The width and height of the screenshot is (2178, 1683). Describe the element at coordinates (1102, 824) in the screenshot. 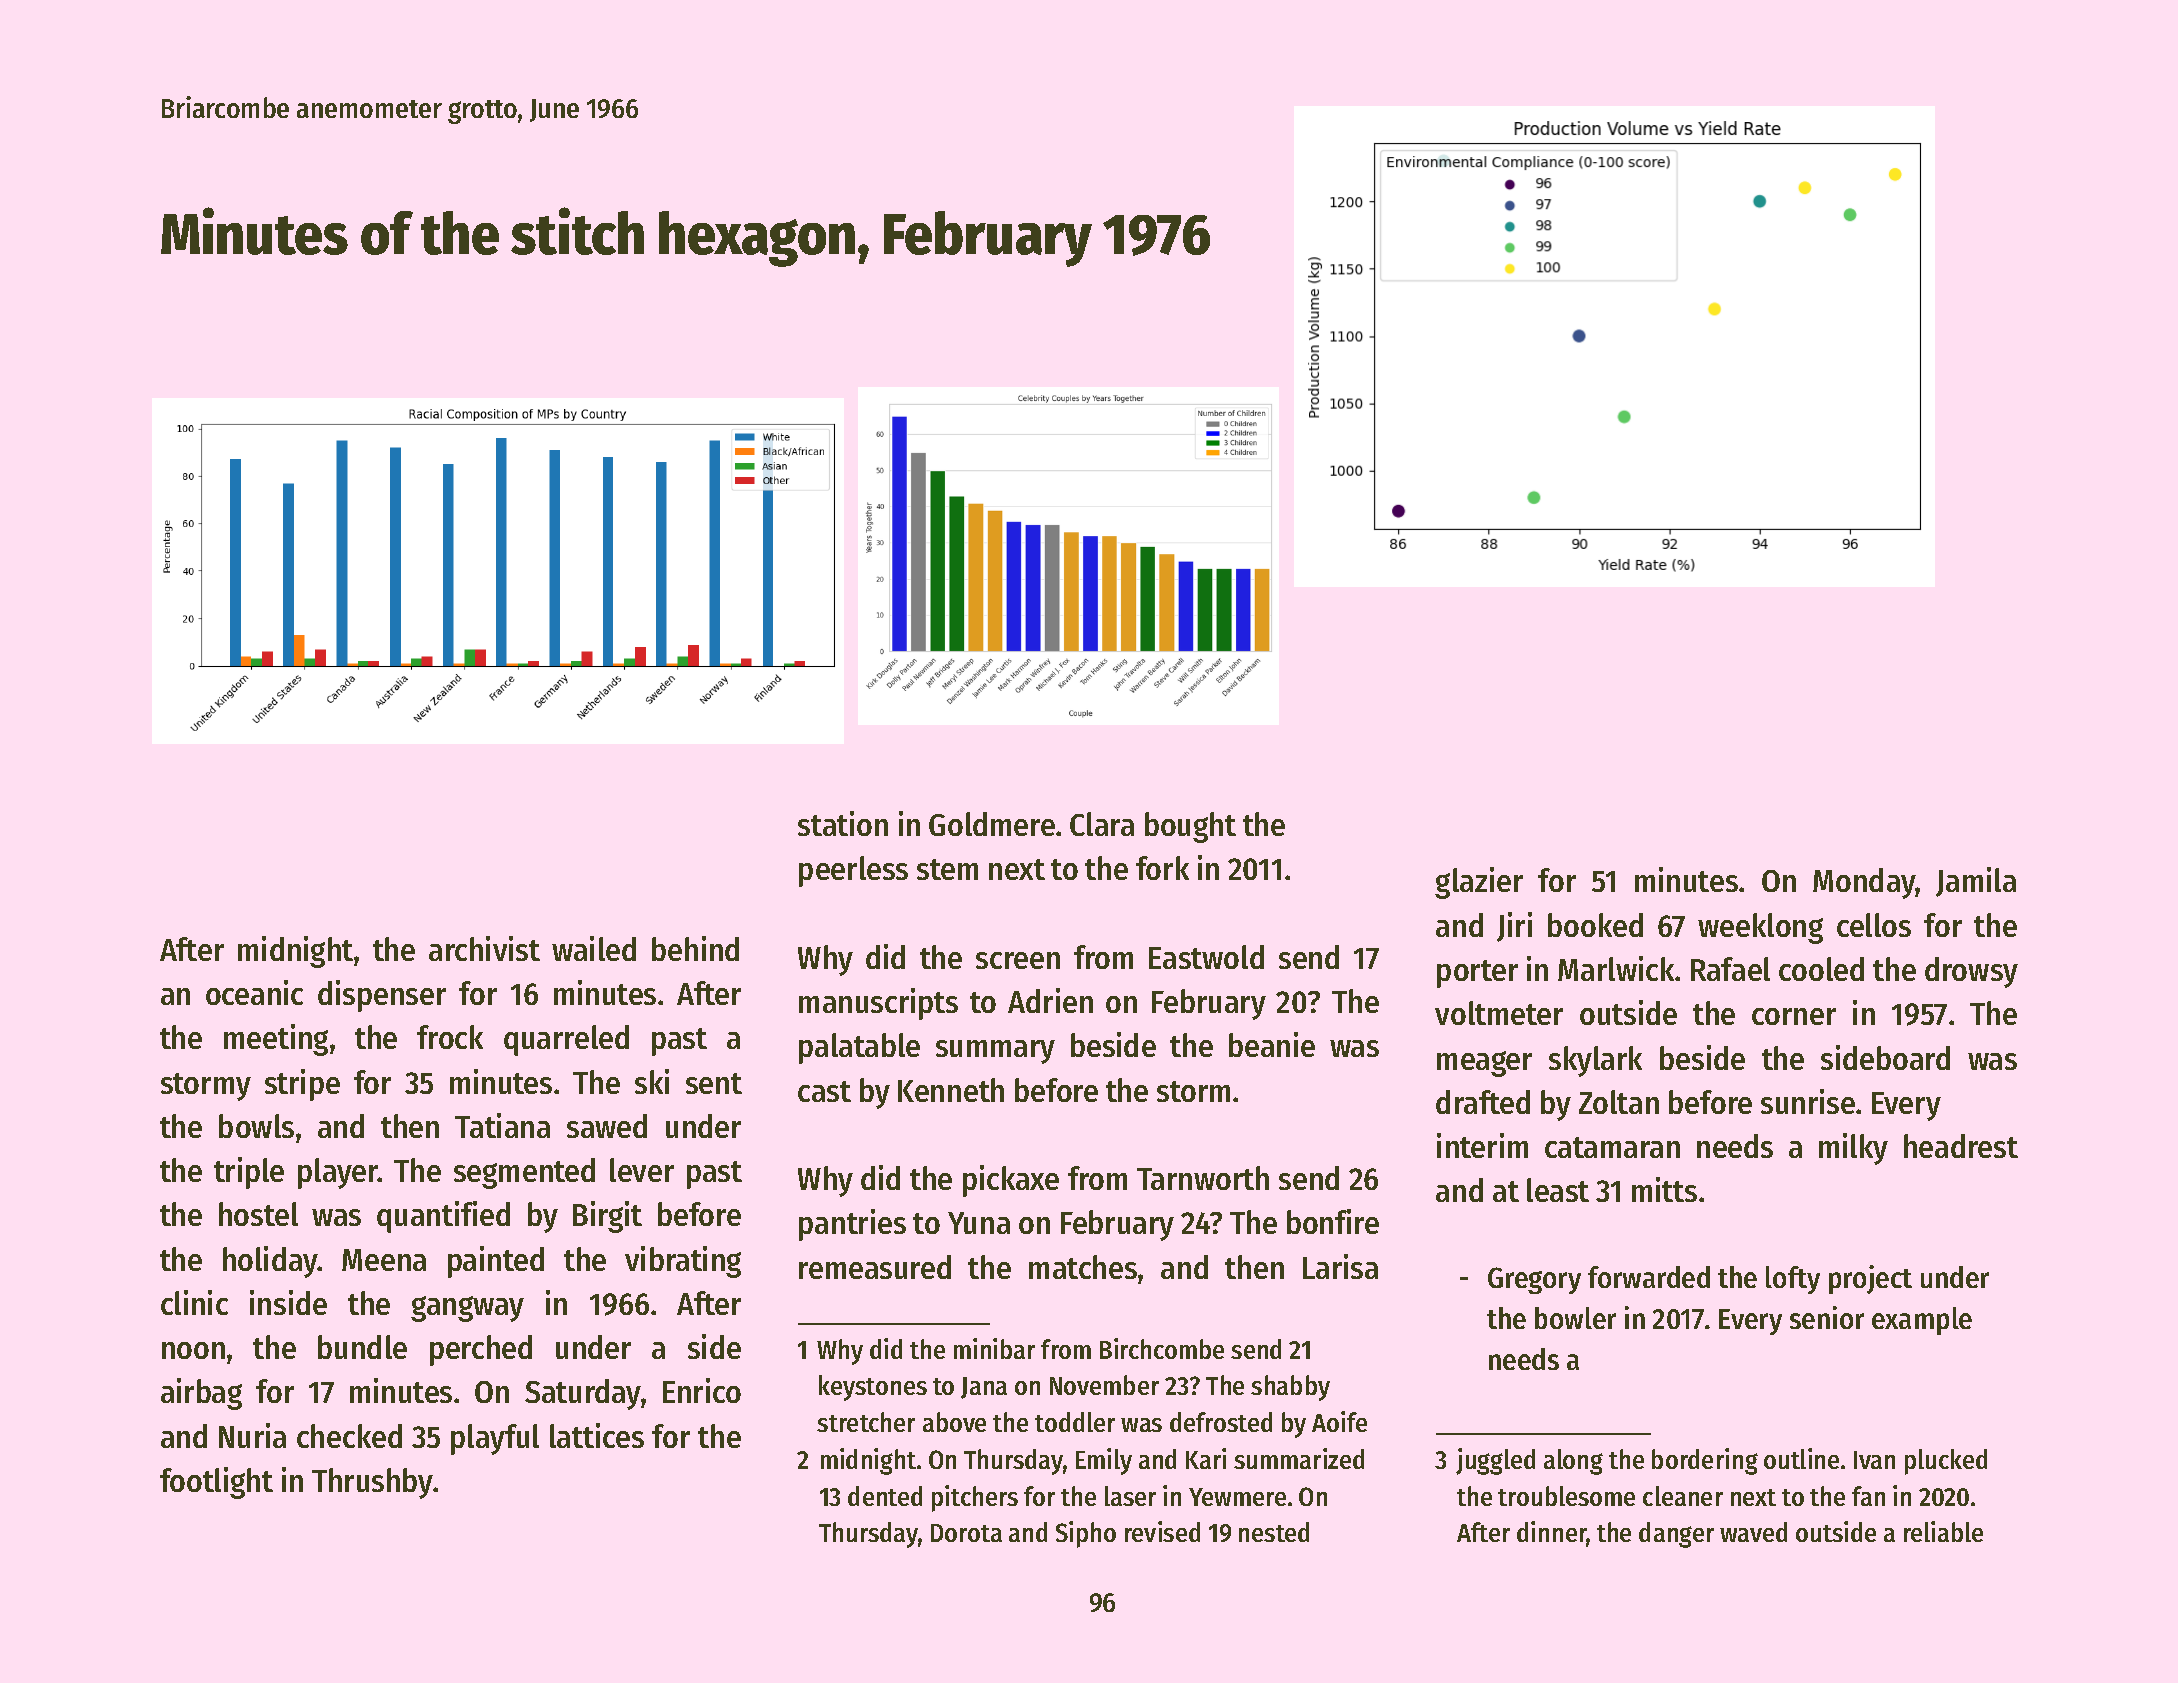

I see `Clara` at that location.
